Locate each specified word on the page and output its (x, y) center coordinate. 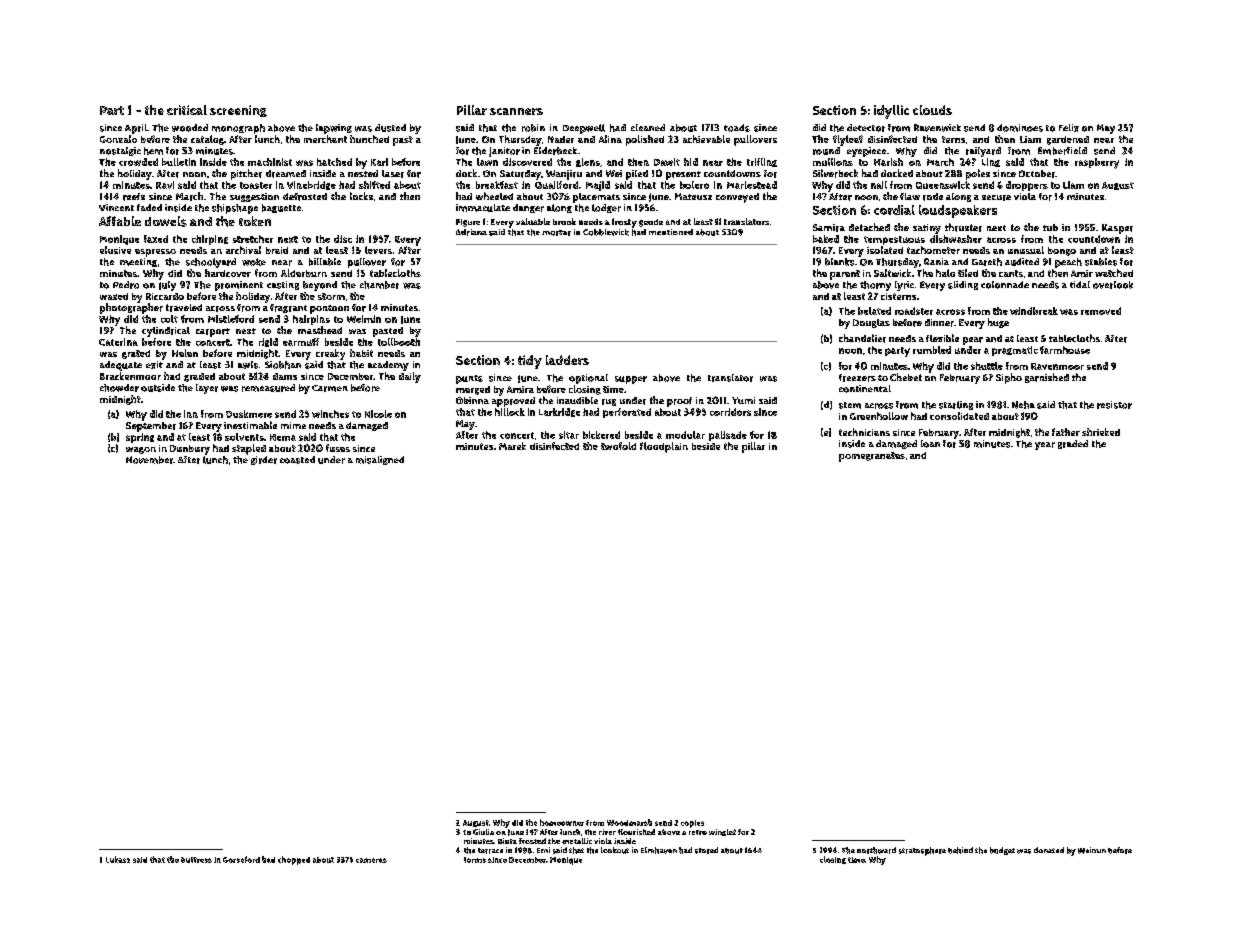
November (149, 460)
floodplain (664, 447)
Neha (1023, 405)
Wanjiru (564, 175)
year (1045, 446)
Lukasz (118, 859)
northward (876, 850)
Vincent (116, 207)
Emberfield (1062, 151)
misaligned (380, 460)
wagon (141, 450)
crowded (138, 162)
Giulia (483, 832)
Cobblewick (606, 232)
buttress (196, 860)
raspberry (1097, 163)
